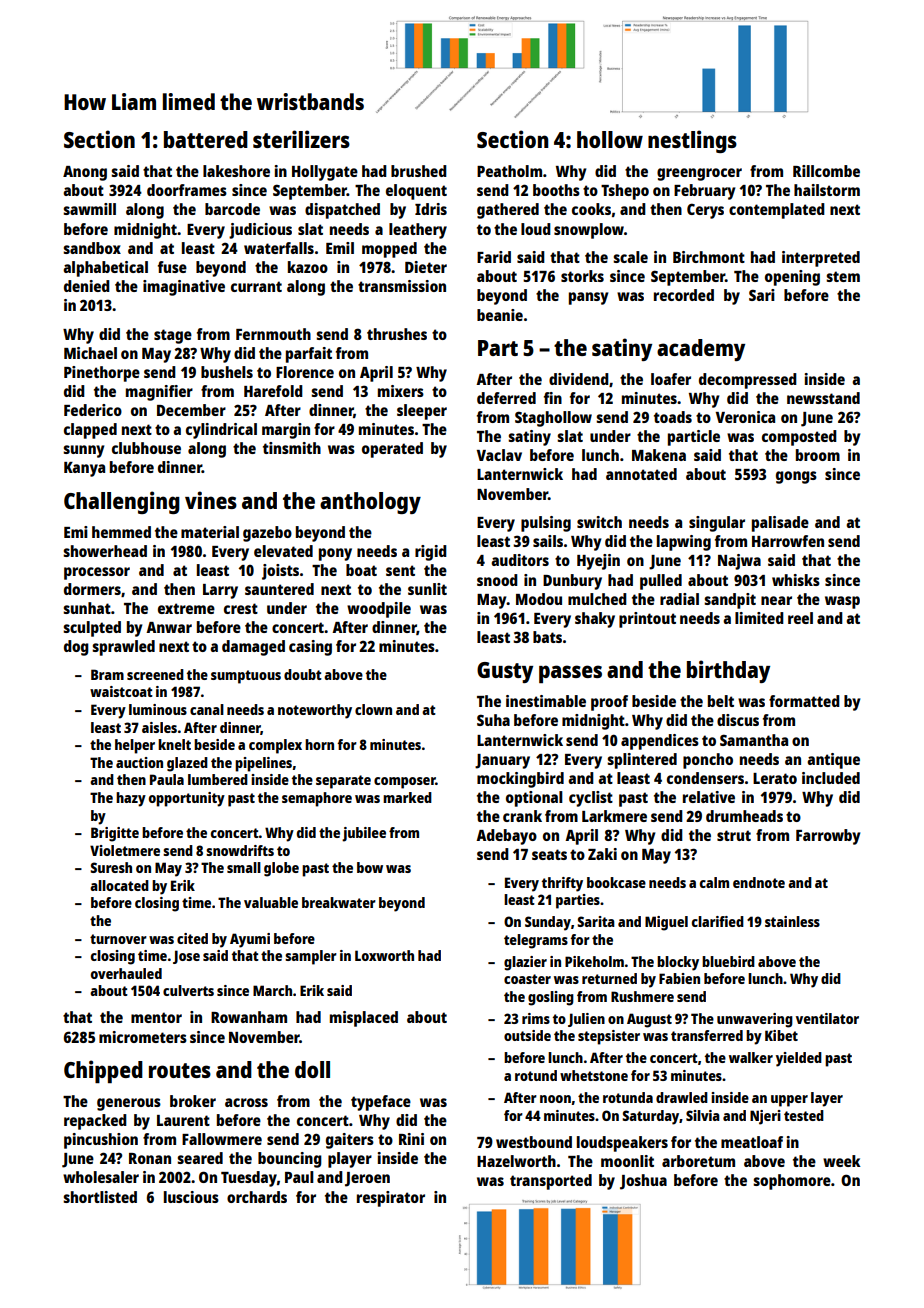 Image resolution: width=924 pixels, height=1308 pixels. I want to click on luscious, so click(191, 1197).
